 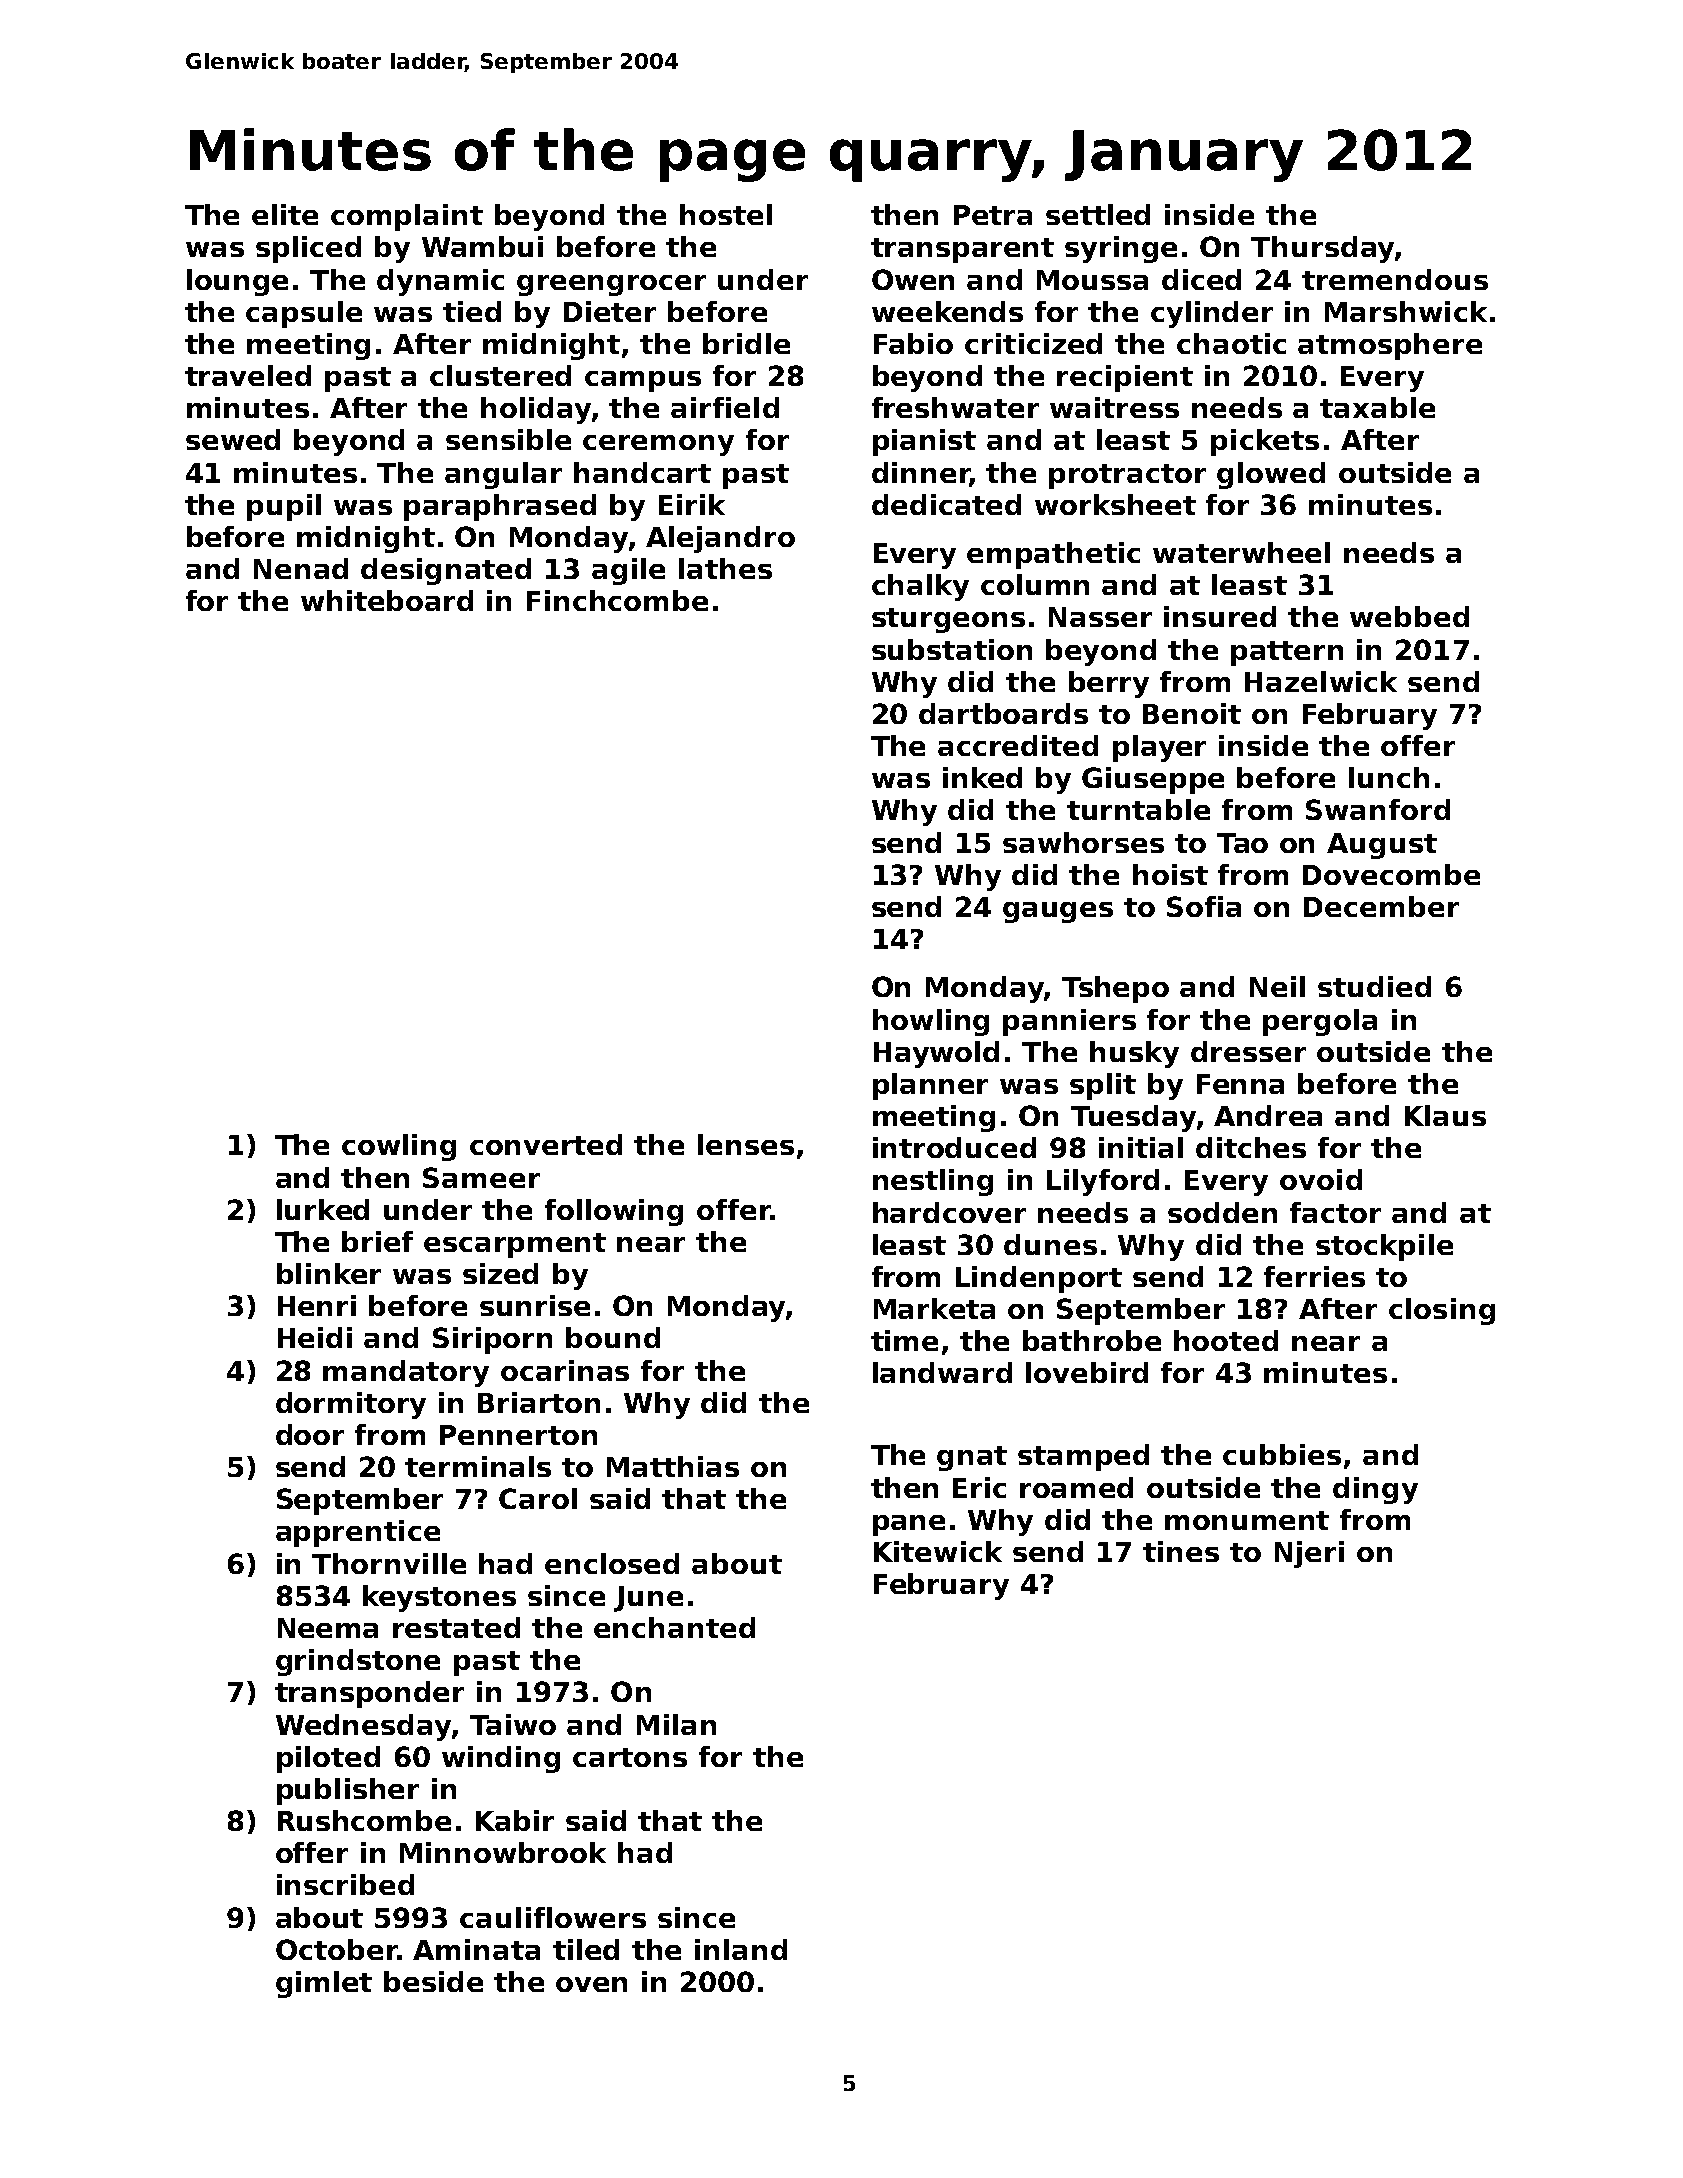 What do you see at coordinates (433, 1981) in the image?
I see `beside` at bounding box center [433, 1981].
